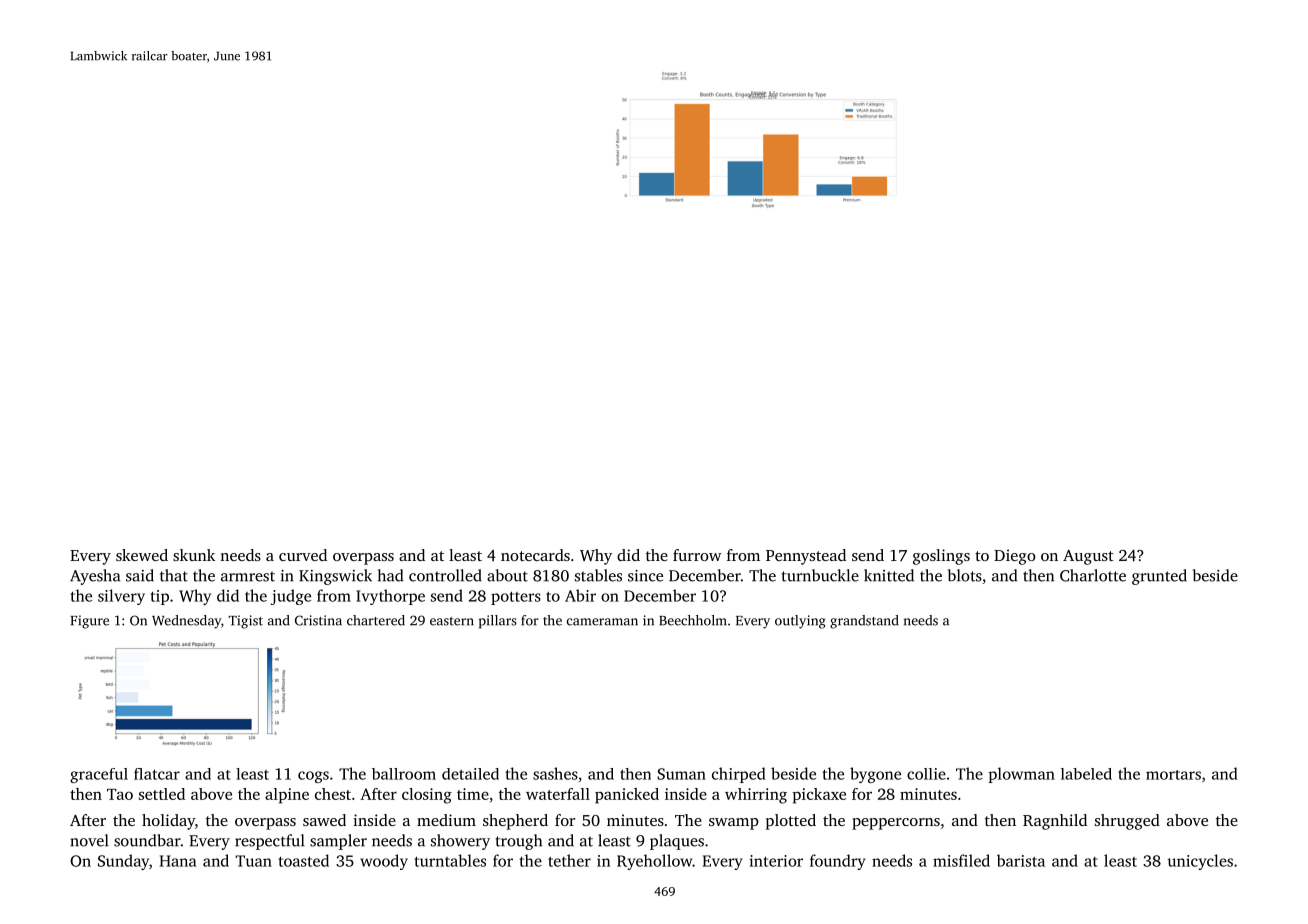 The width and height of the screenshot is (1308, 924). What do you see at coordinates (1015, 557) in the screenshot?
I see `Diego` at bounding box center [1015, 557].
